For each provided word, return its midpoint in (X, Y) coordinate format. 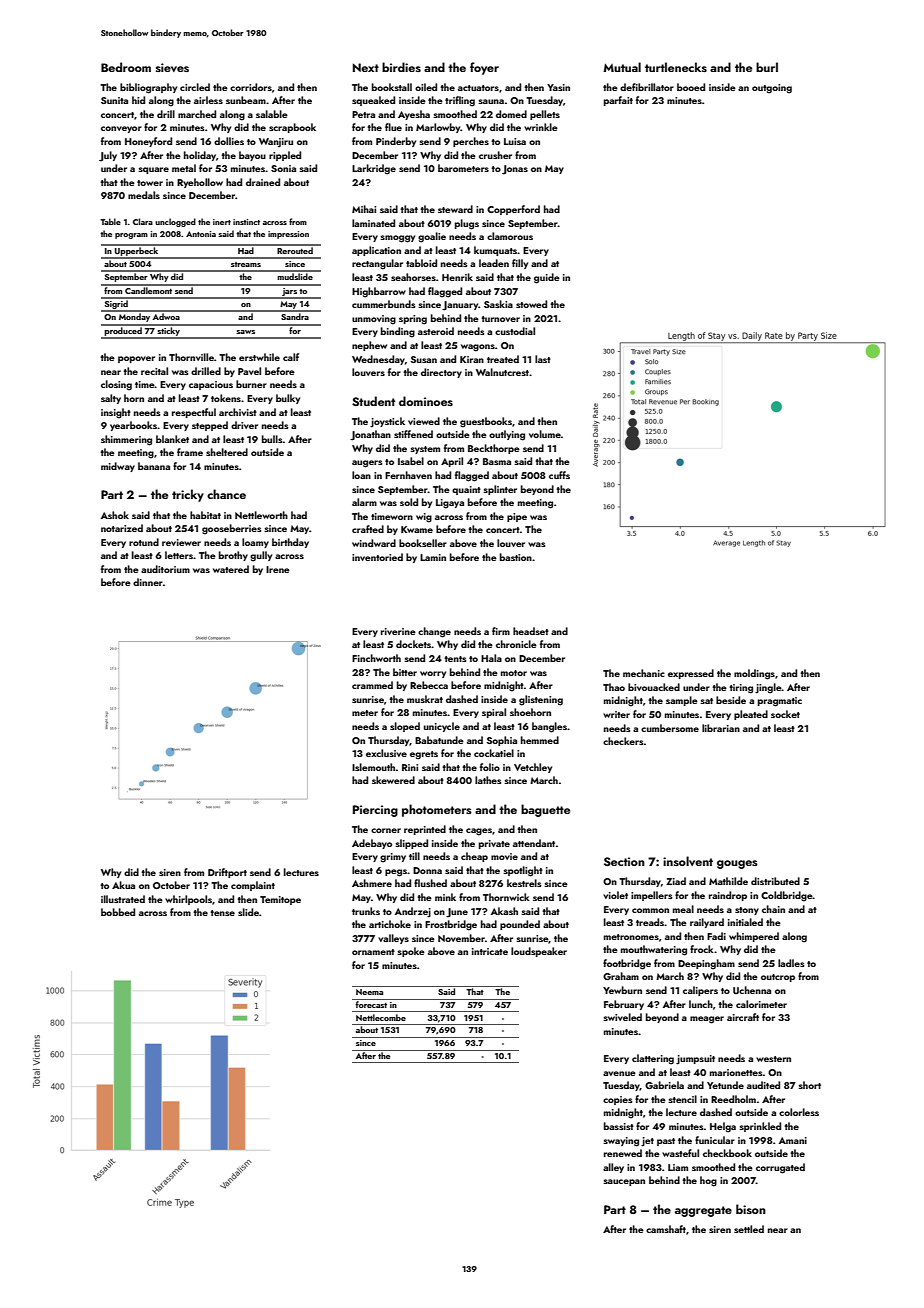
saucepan (624, 1182)
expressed (691, 674)
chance (226, 494)
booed (691, 87)
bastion (516, 557)
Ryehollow (200, 183)
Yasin (558, 87)
